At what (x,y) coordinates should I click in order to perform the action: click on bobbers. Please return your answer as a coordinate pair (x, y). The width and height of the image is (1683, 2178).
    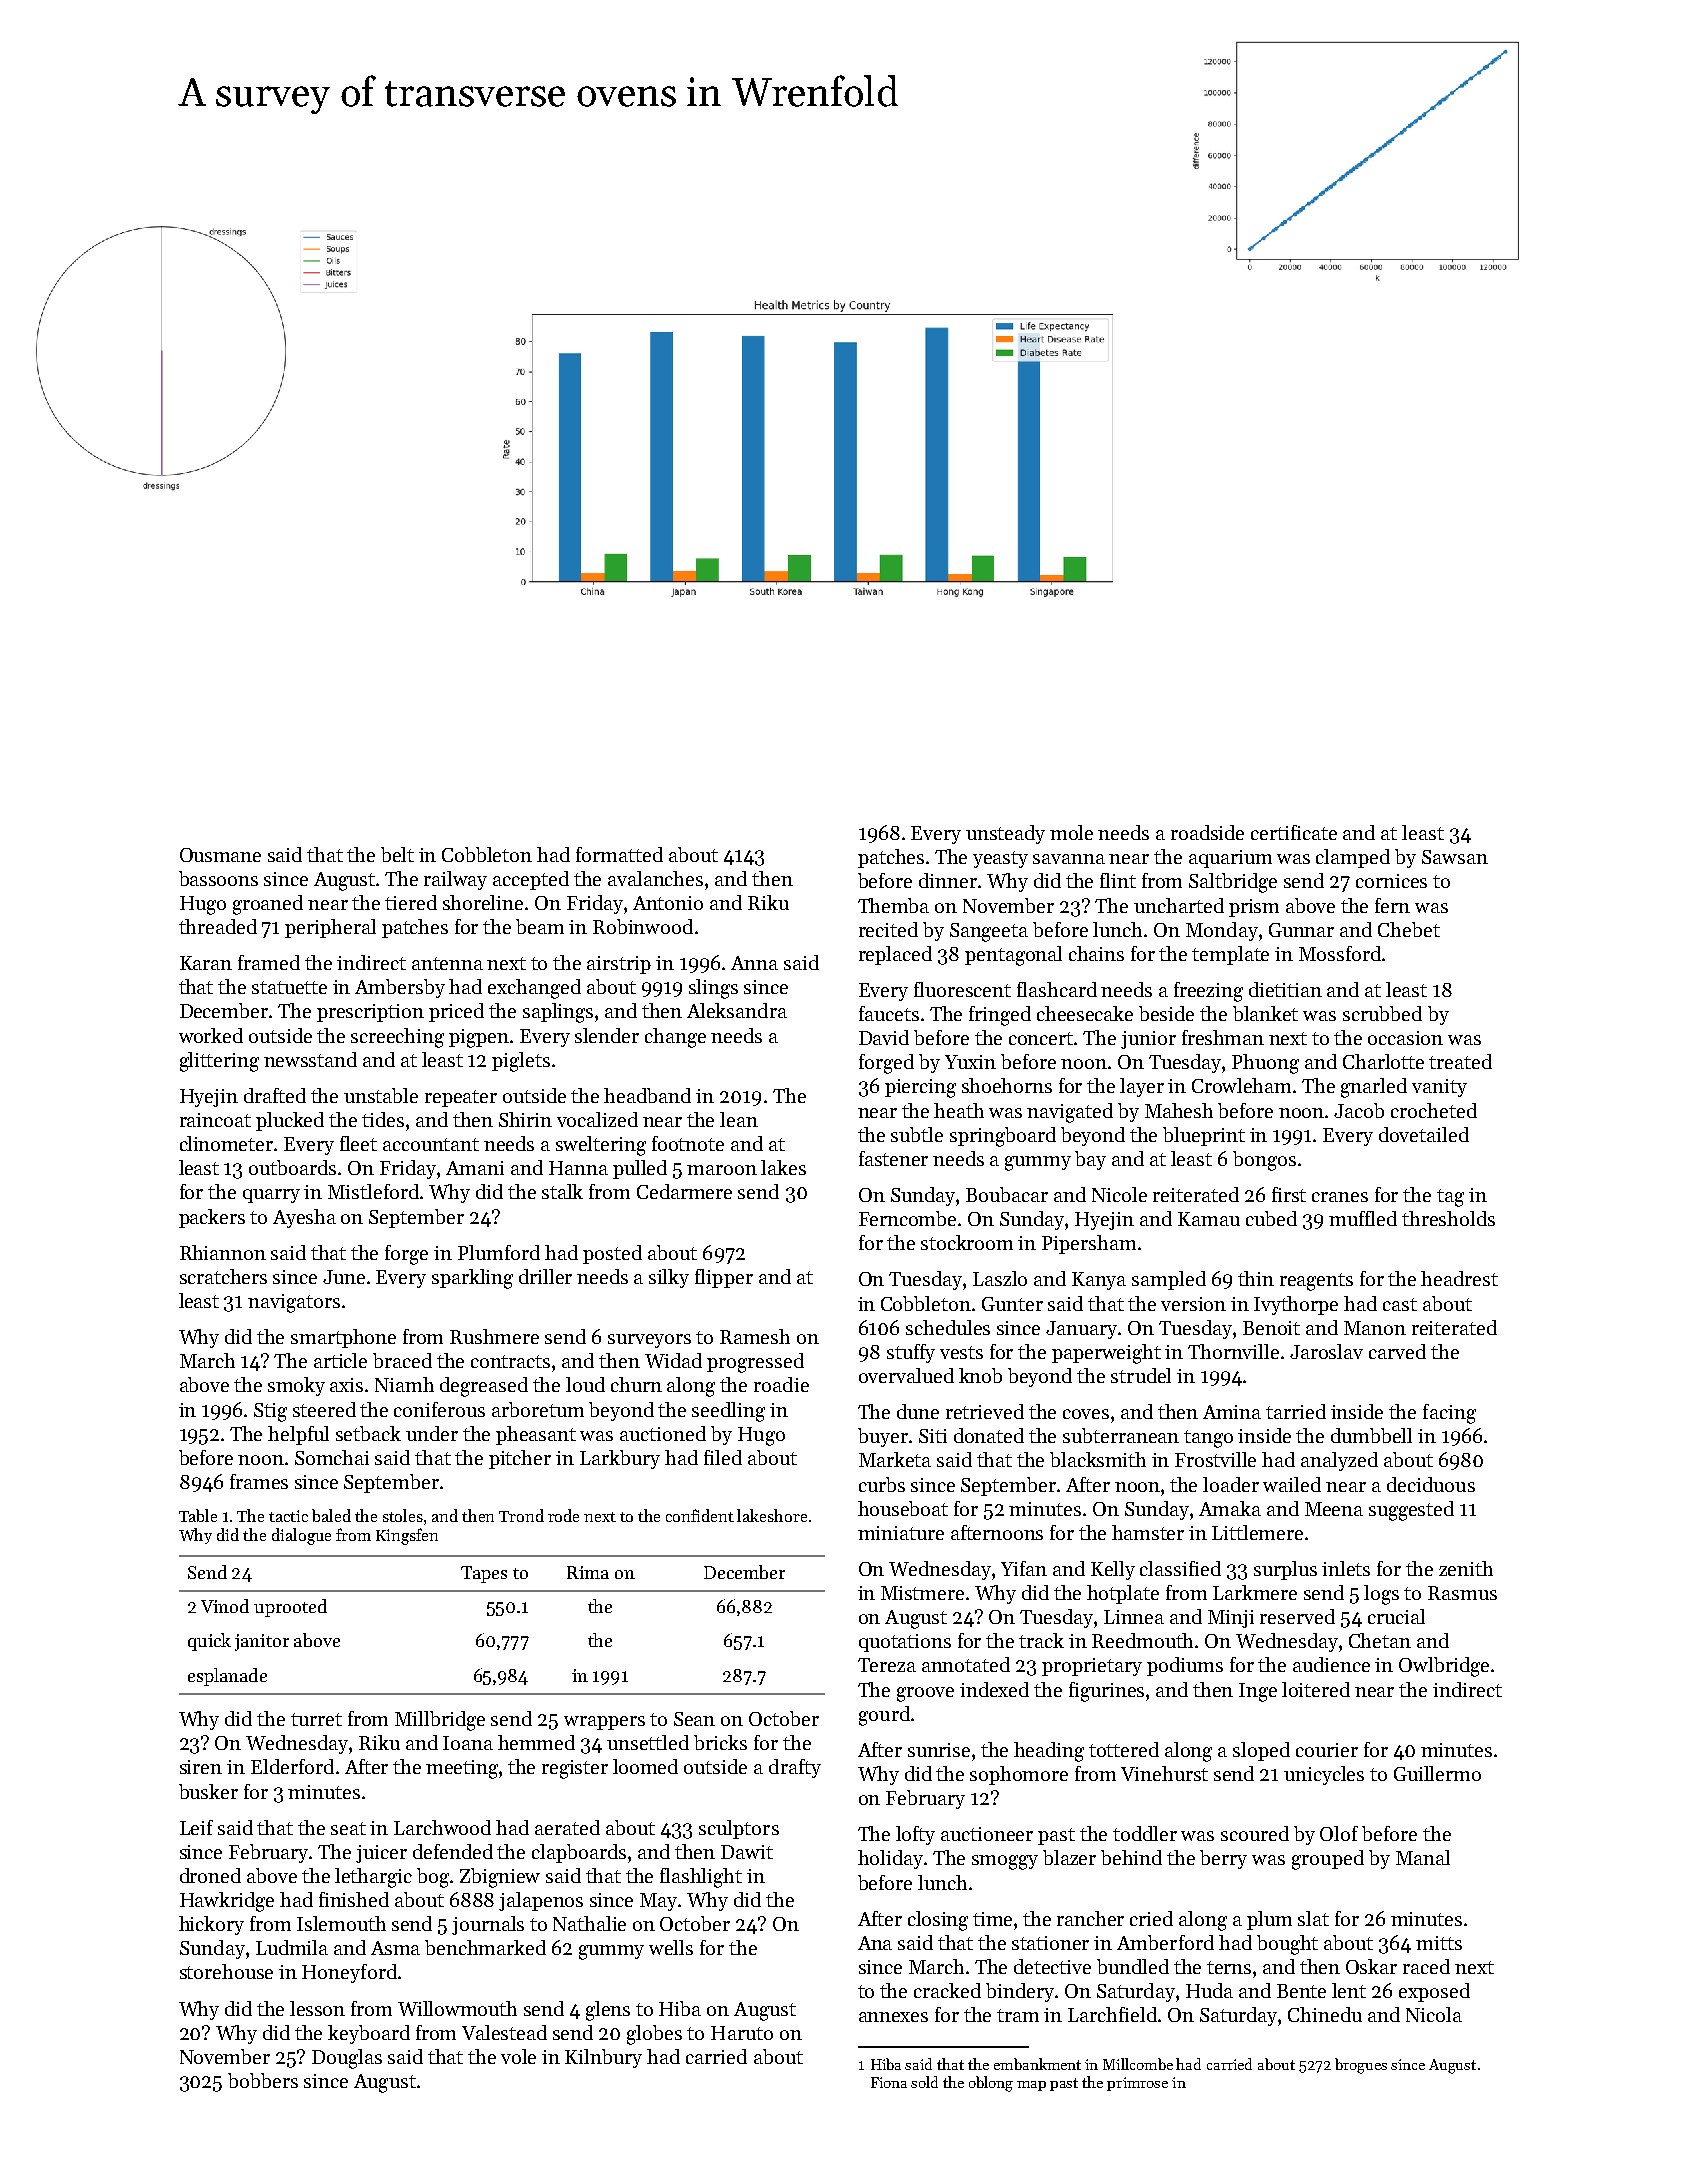
    Looking at the image, I should click on (263, 2080).
